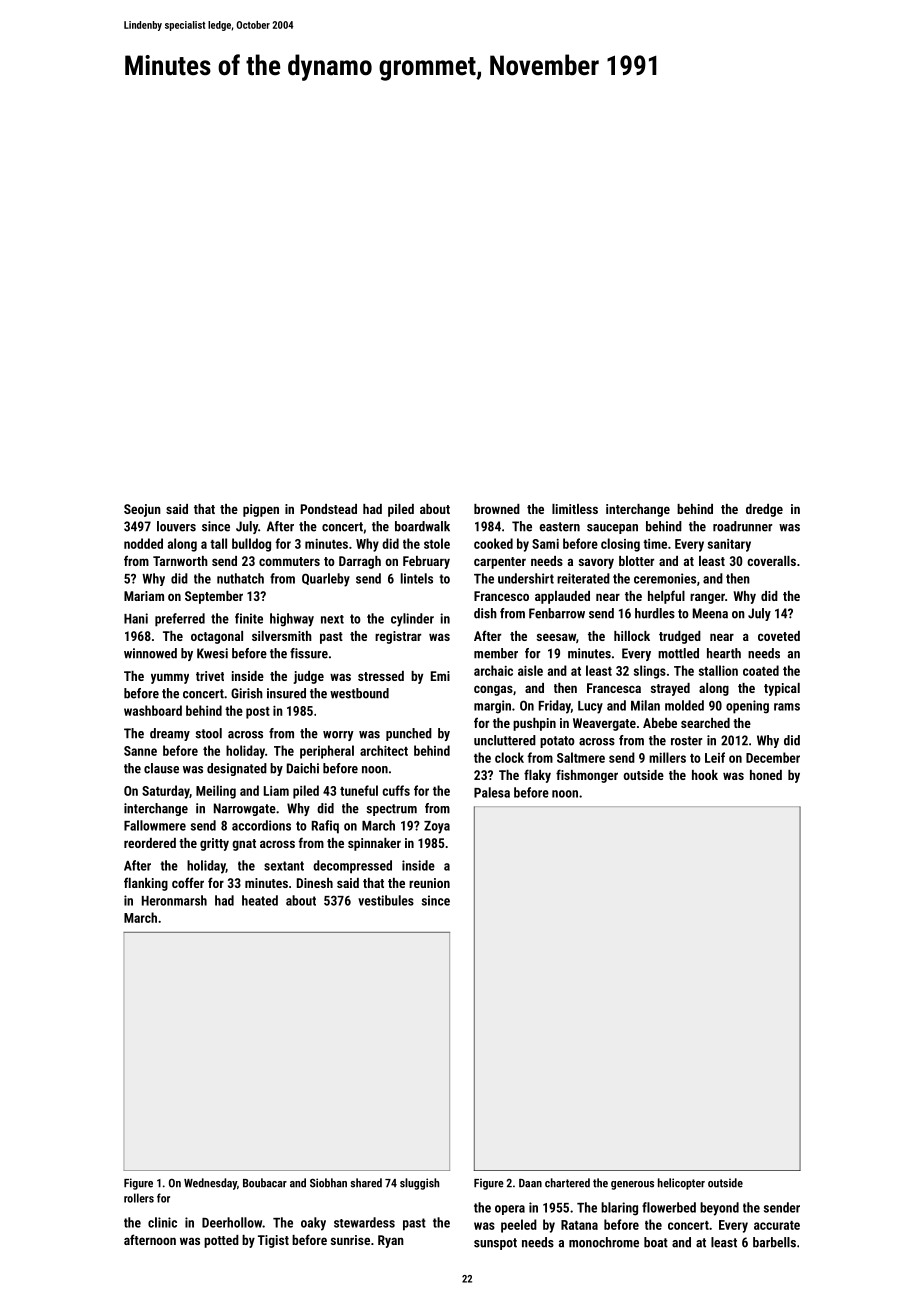  Describe the element at coordinates (210, 1184) in the screenshot. I see `Wednesday` at that location.
